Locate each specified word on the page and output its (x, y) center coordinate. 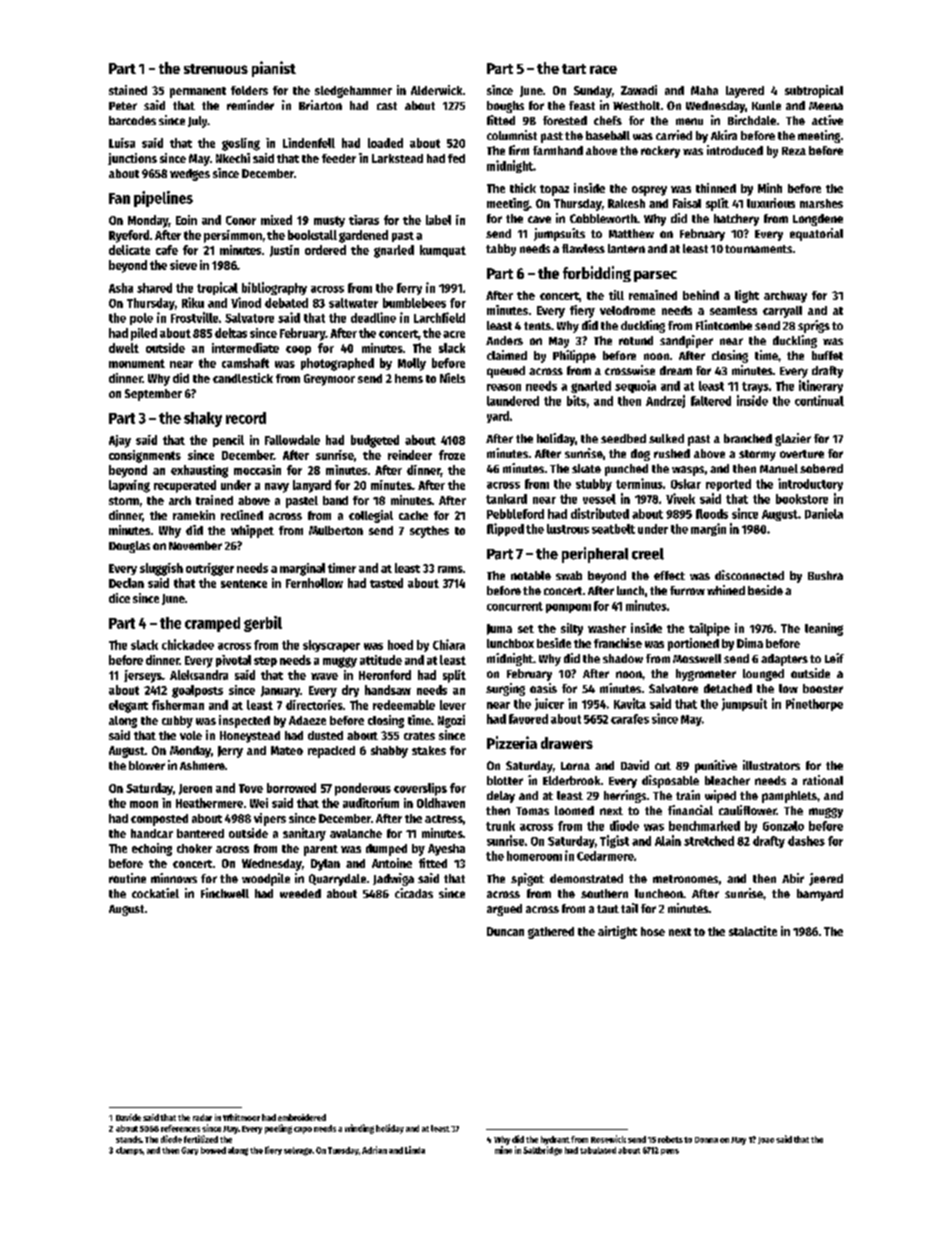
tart (574, 69)
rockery (660, 152)
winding (359, 1129)
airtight (617, 932)
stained (128, 90)
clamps (129, 1151)
